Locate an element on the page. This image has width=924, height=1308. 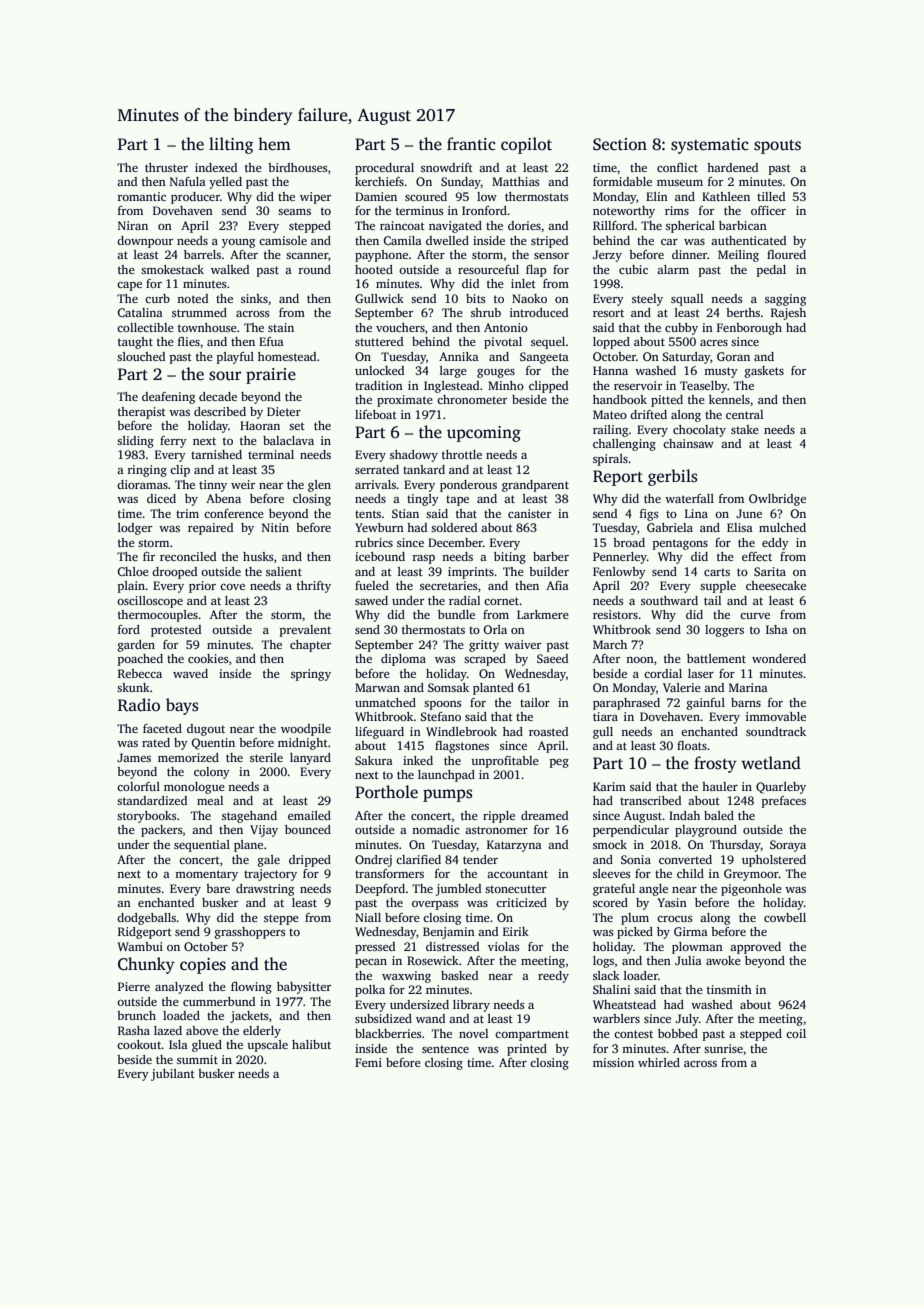
hem is located at coordinates (274, 144).
